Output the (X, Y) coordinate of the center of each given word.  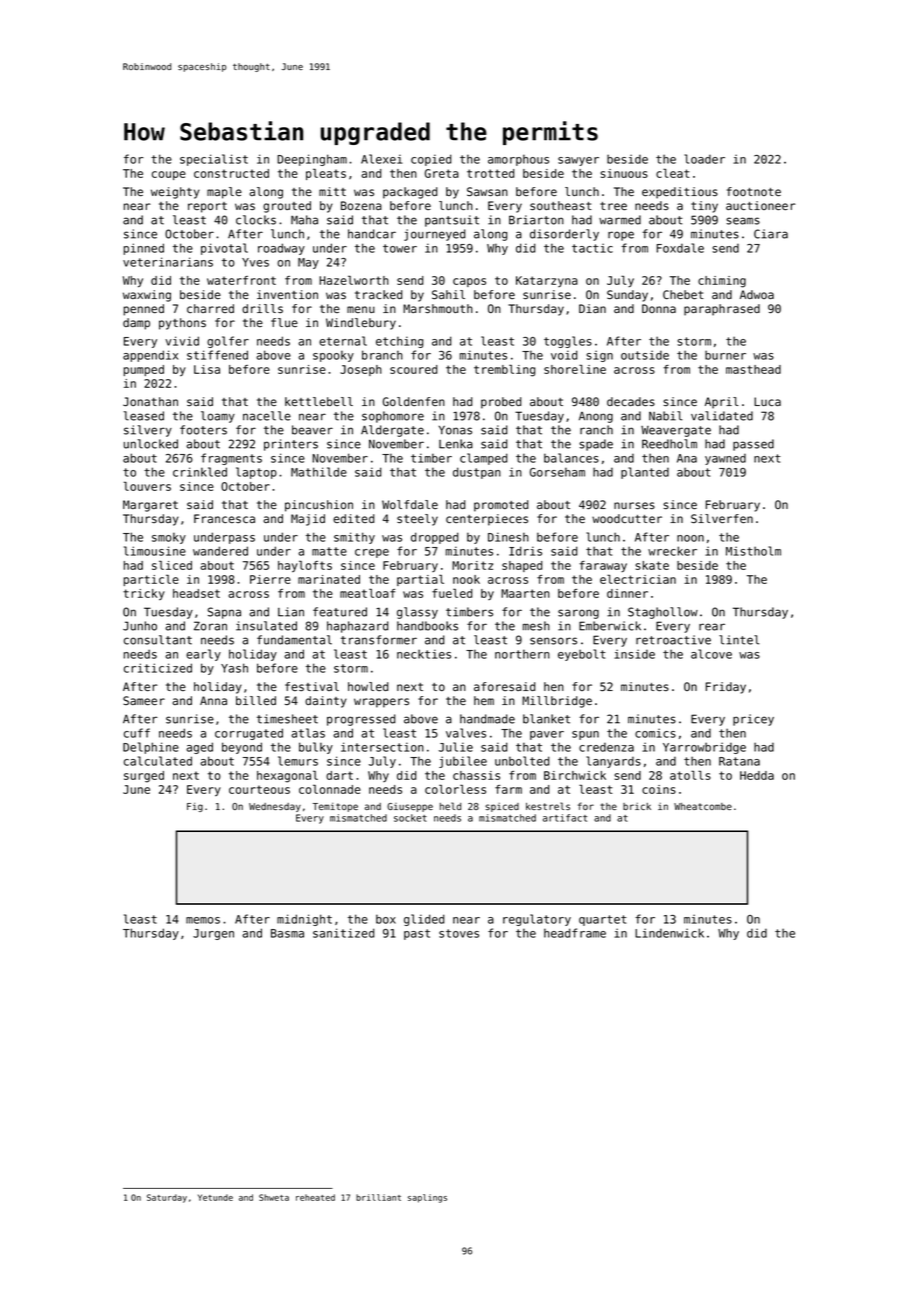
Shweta (274, 1197)
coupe (169, 175)
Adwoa (757, 294)
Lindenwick (669, 933)
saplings (427, 1198)
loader (704, 159)
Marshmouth (438, 308)
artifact (565, 818)
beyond (242, 748)
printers (291, 445)
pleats (326, 174)
